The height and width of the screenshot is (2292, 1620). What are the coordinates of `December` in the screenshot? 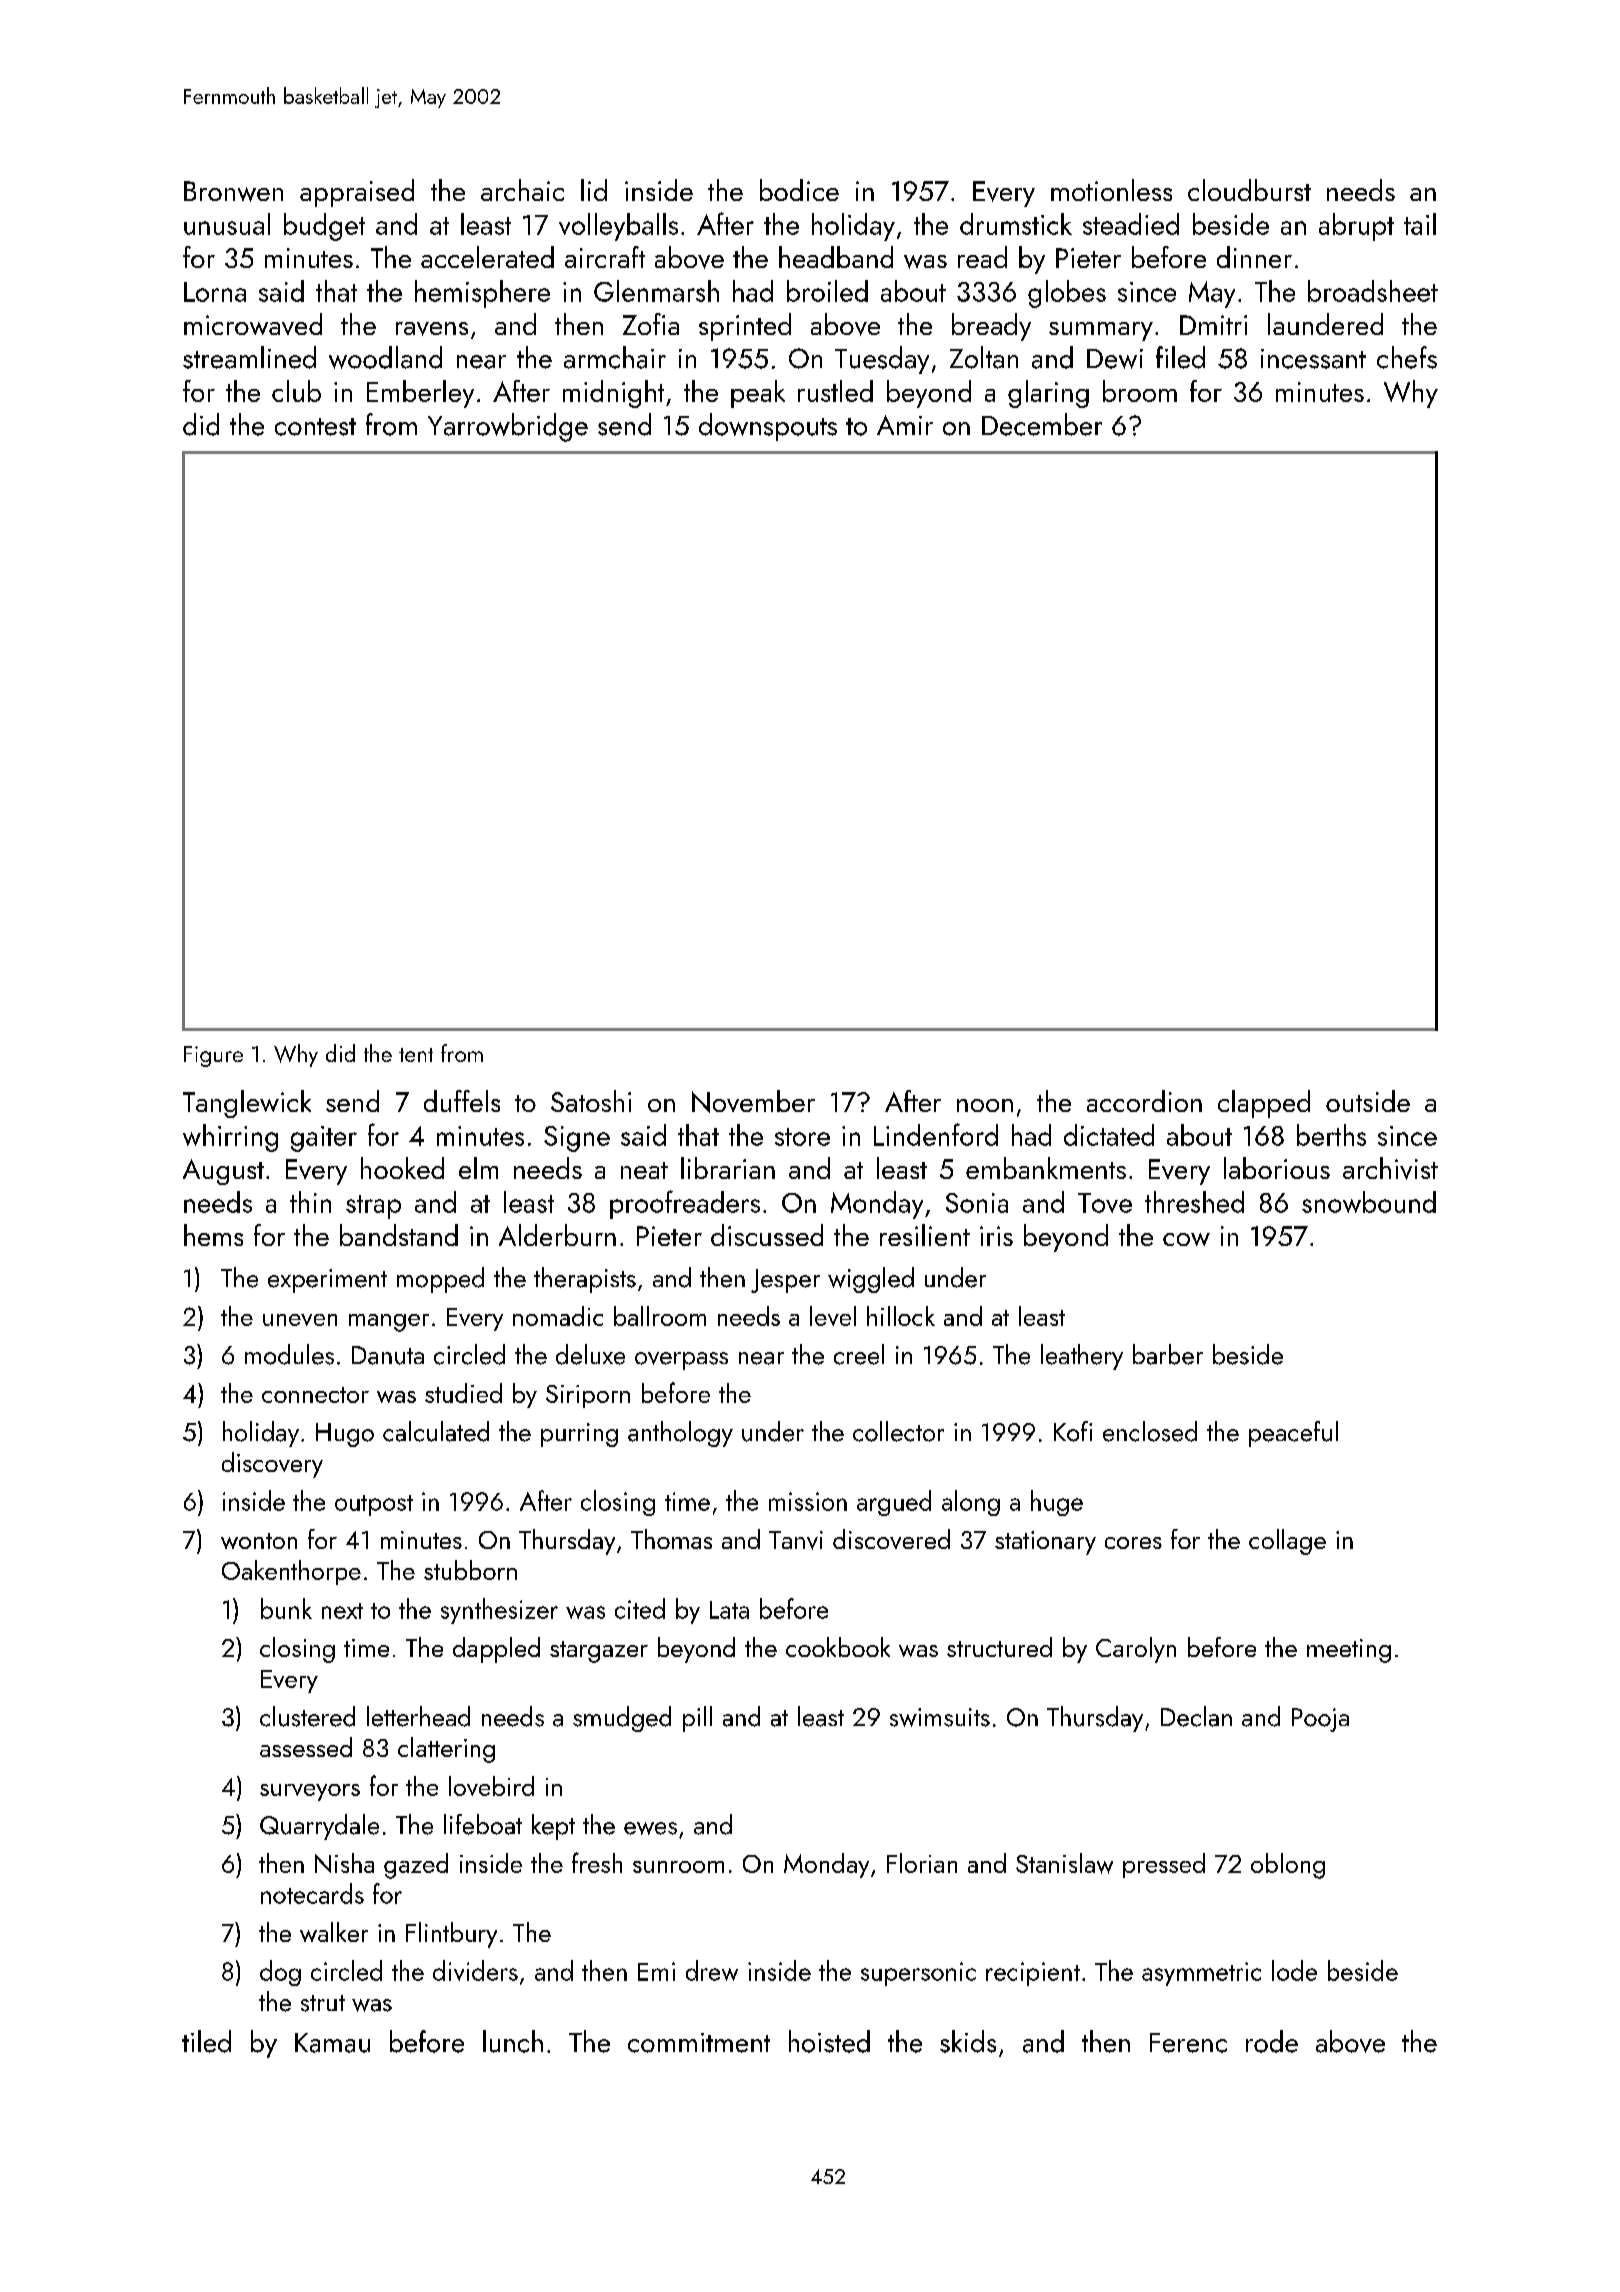 It's located at (1042, 424).
